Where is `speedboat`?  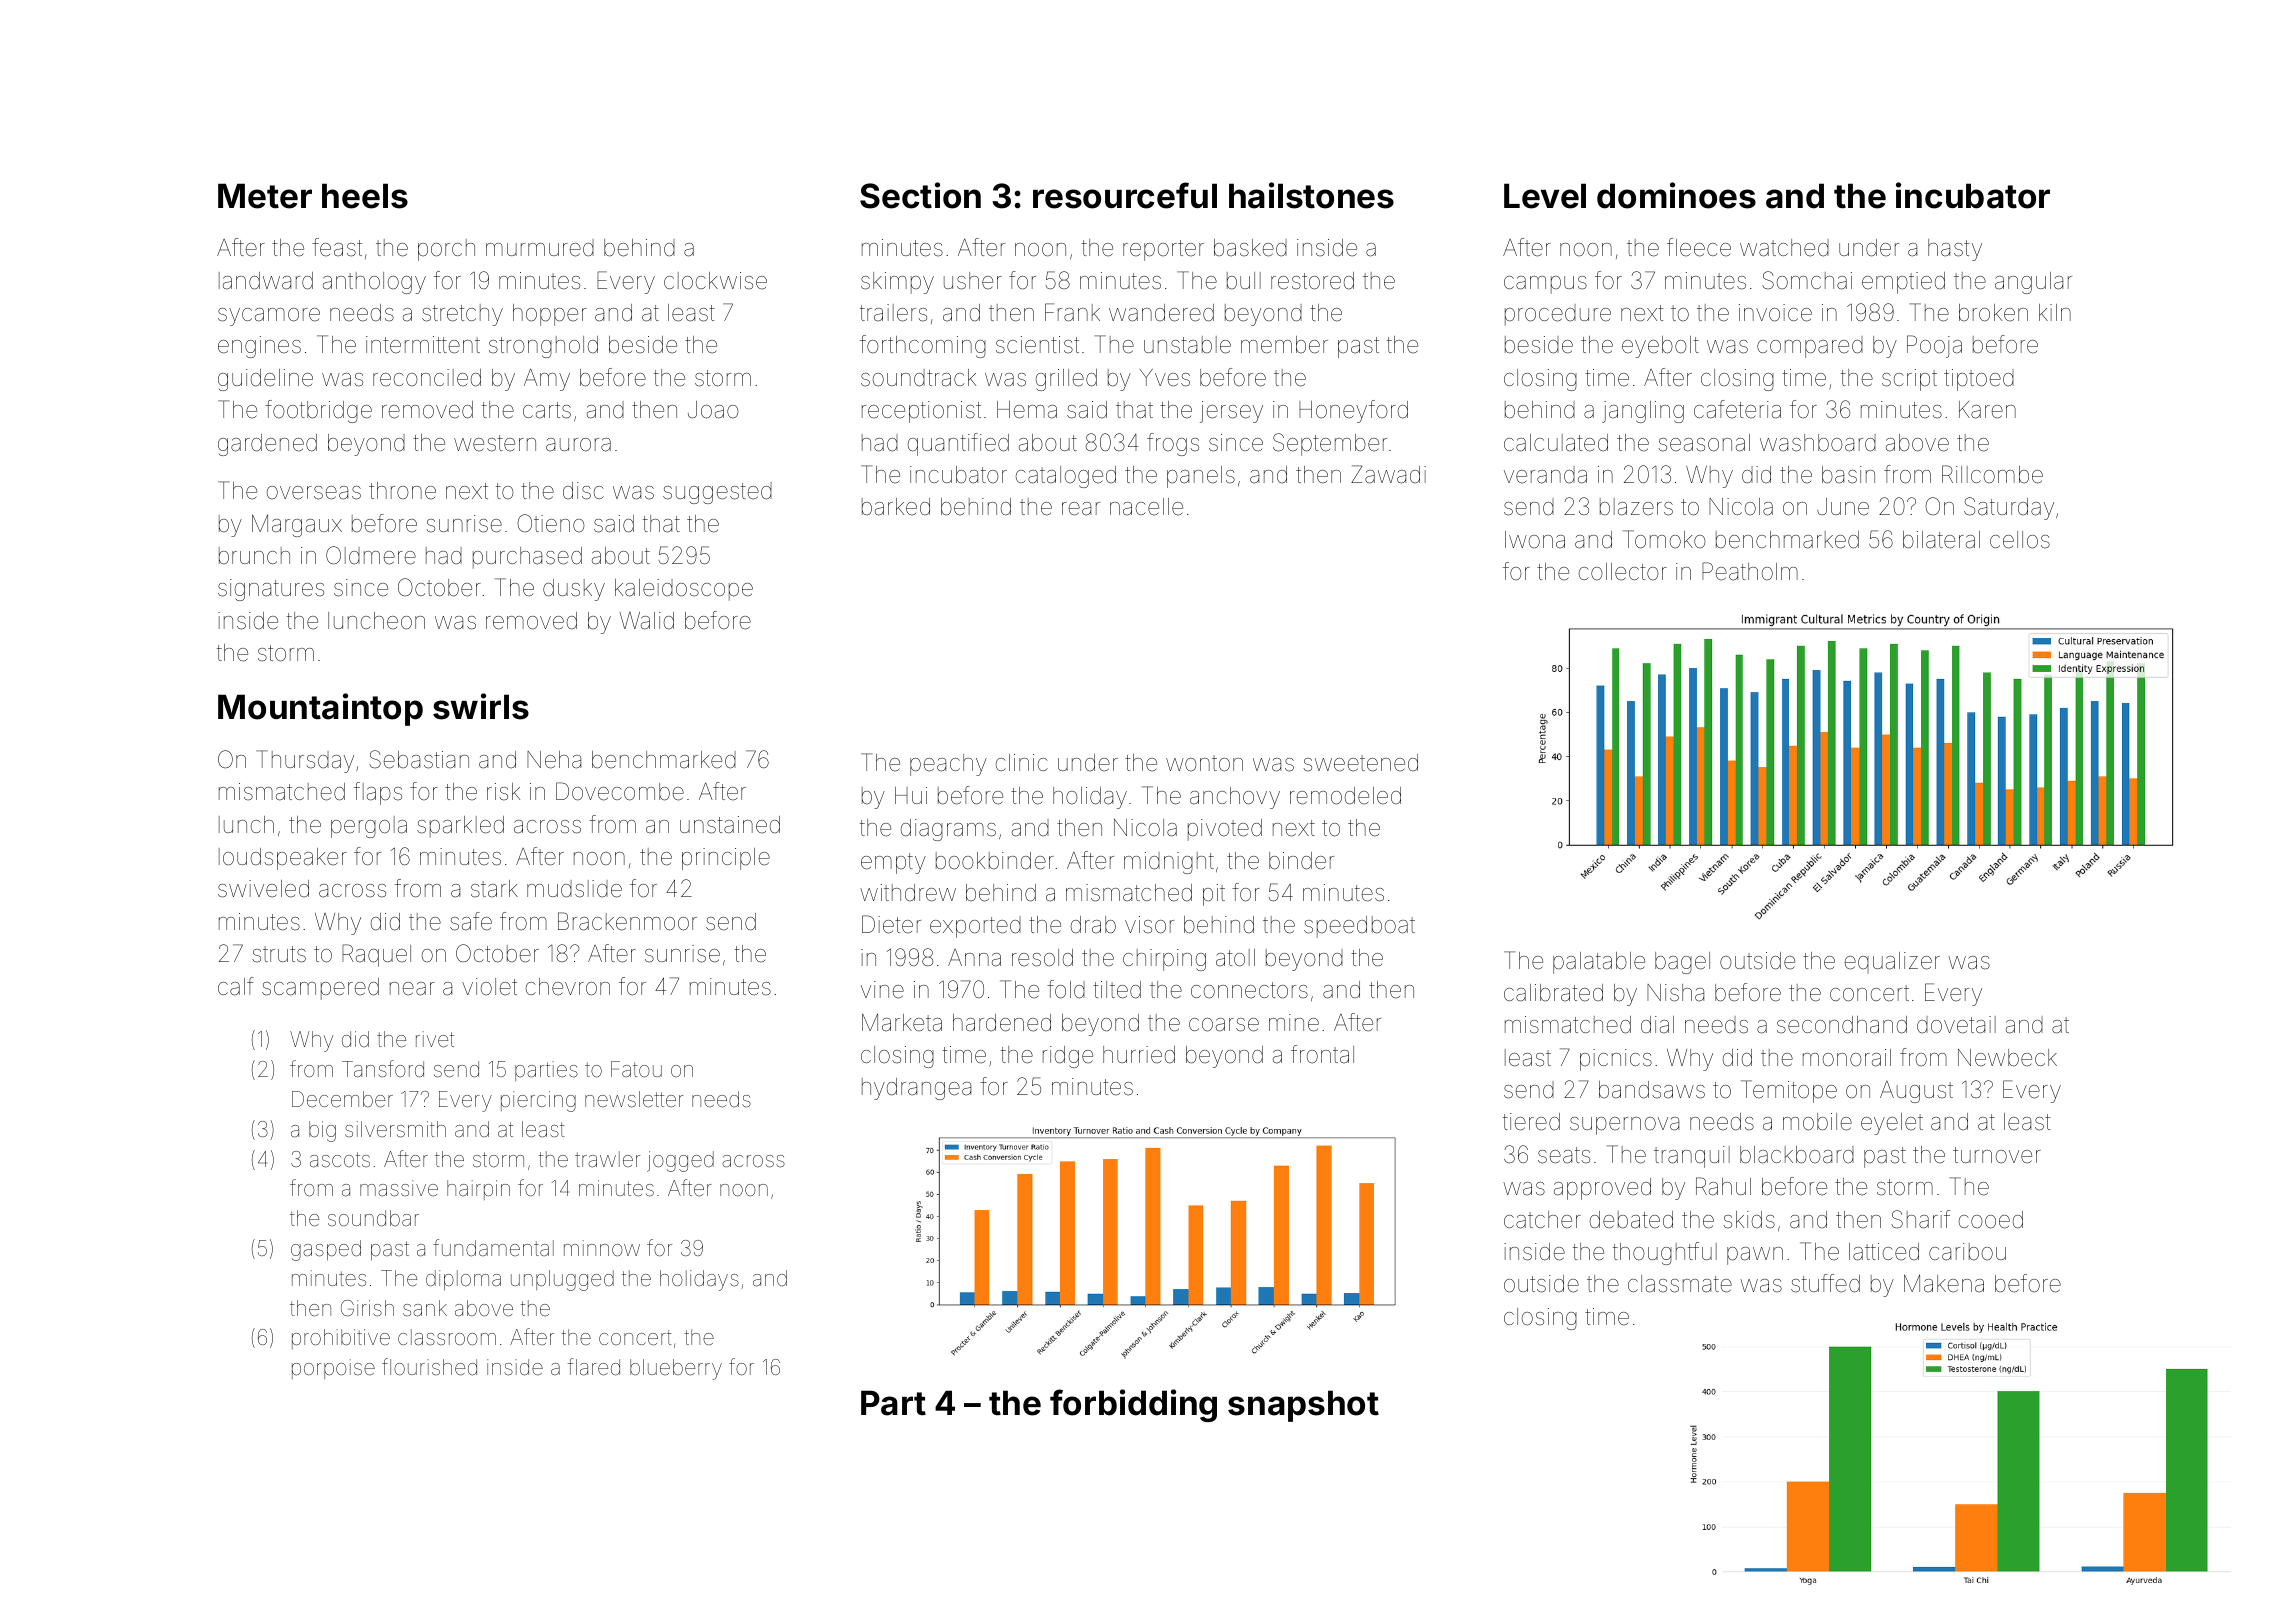
speedboat is located at coordinates (1359, 927).
